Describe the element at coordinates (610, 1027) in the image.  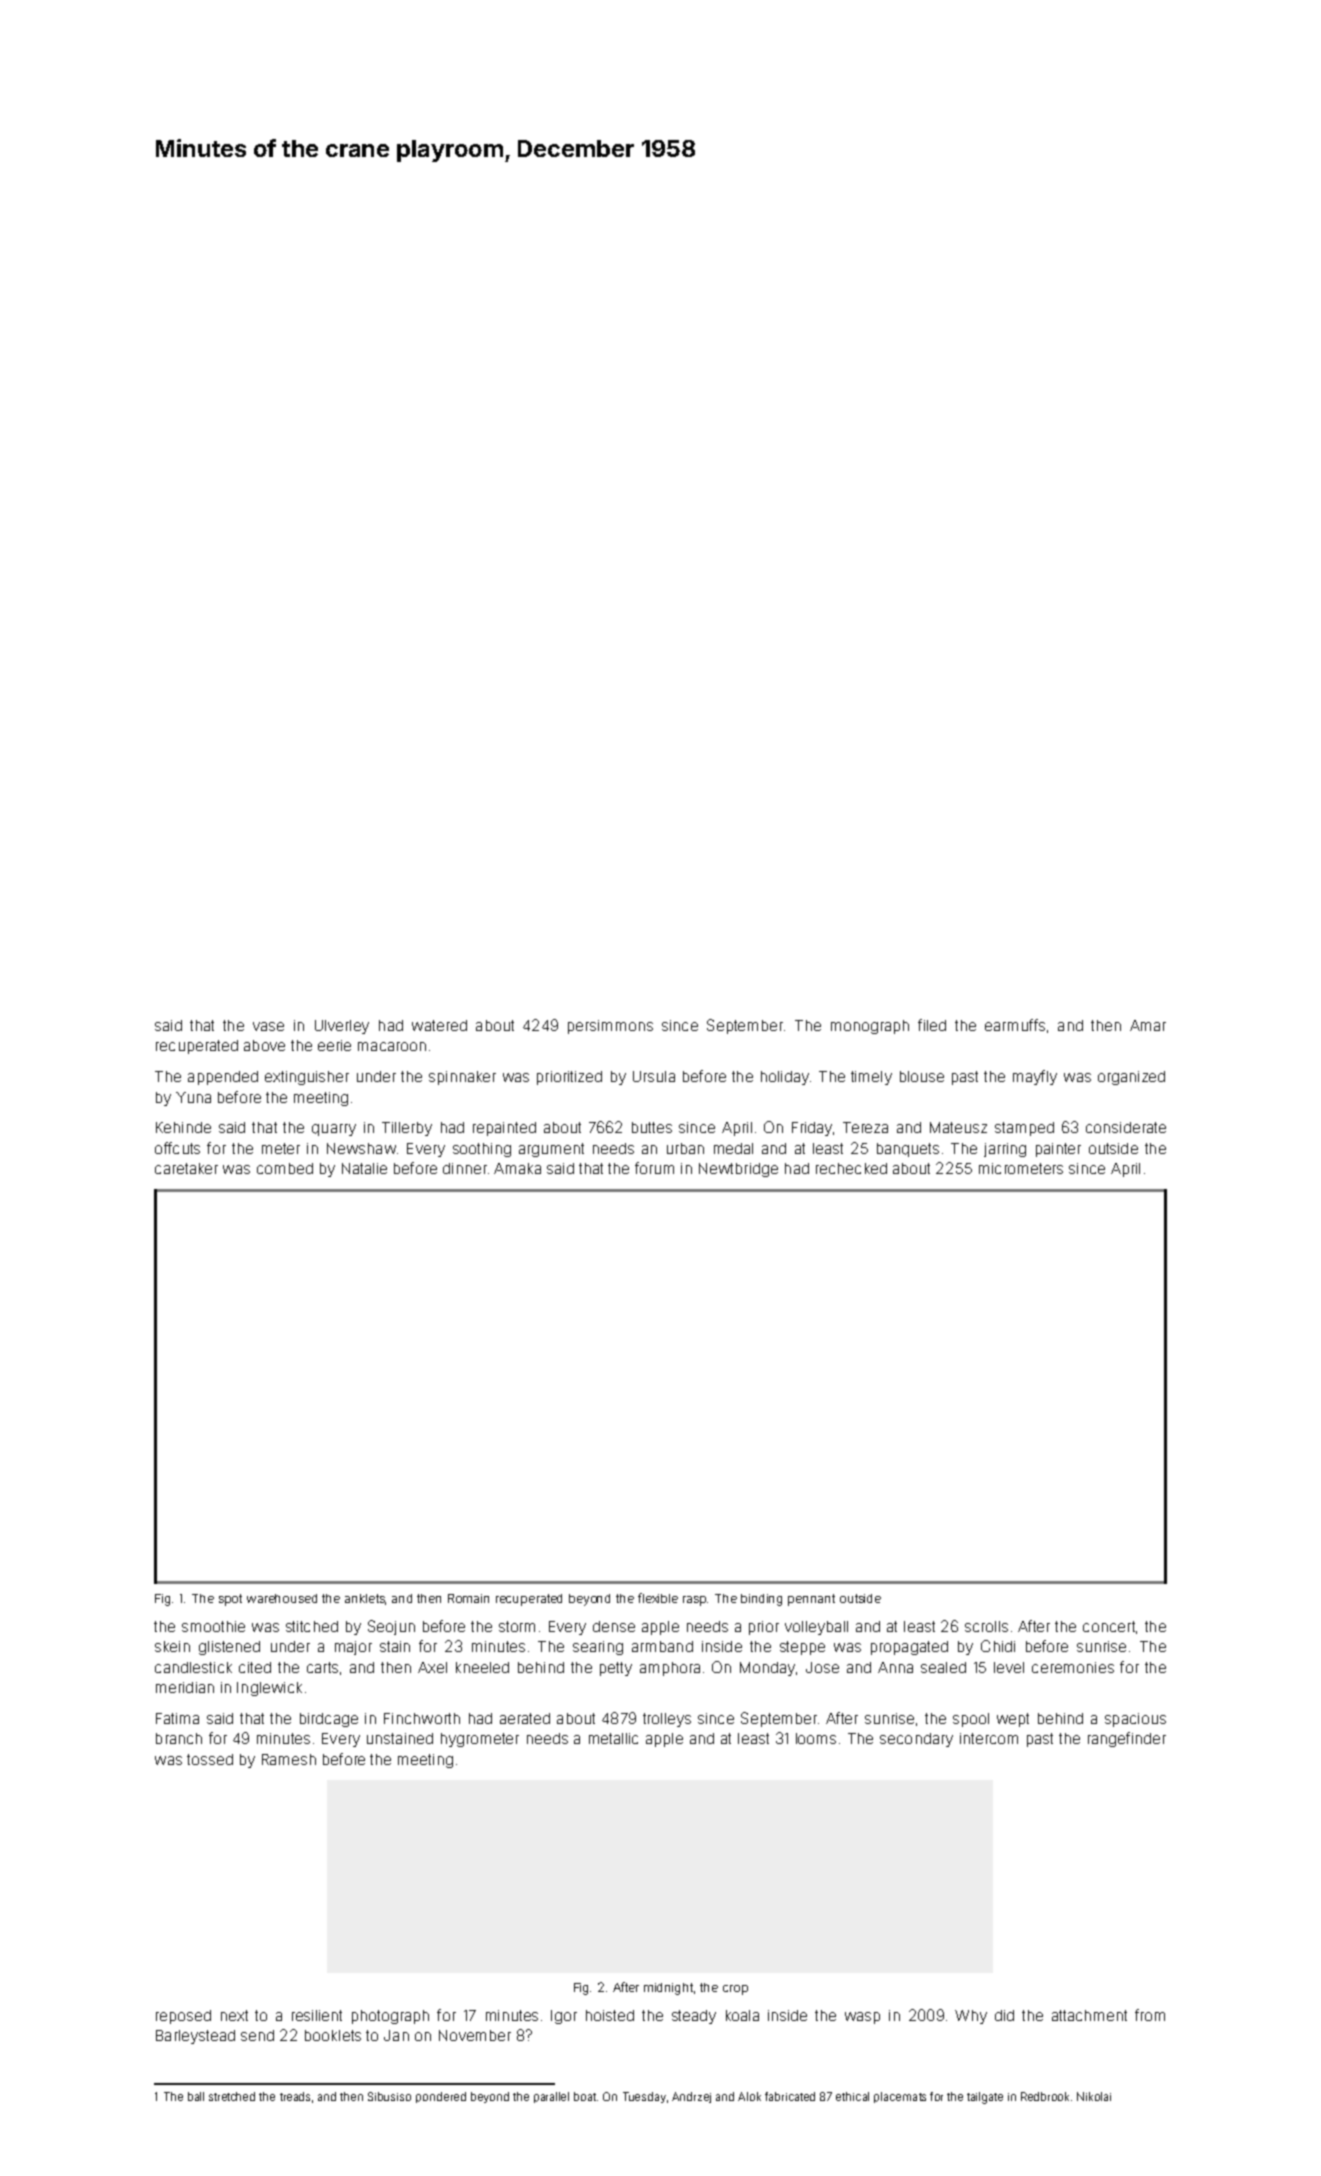
I see `persimmons` at that location.
